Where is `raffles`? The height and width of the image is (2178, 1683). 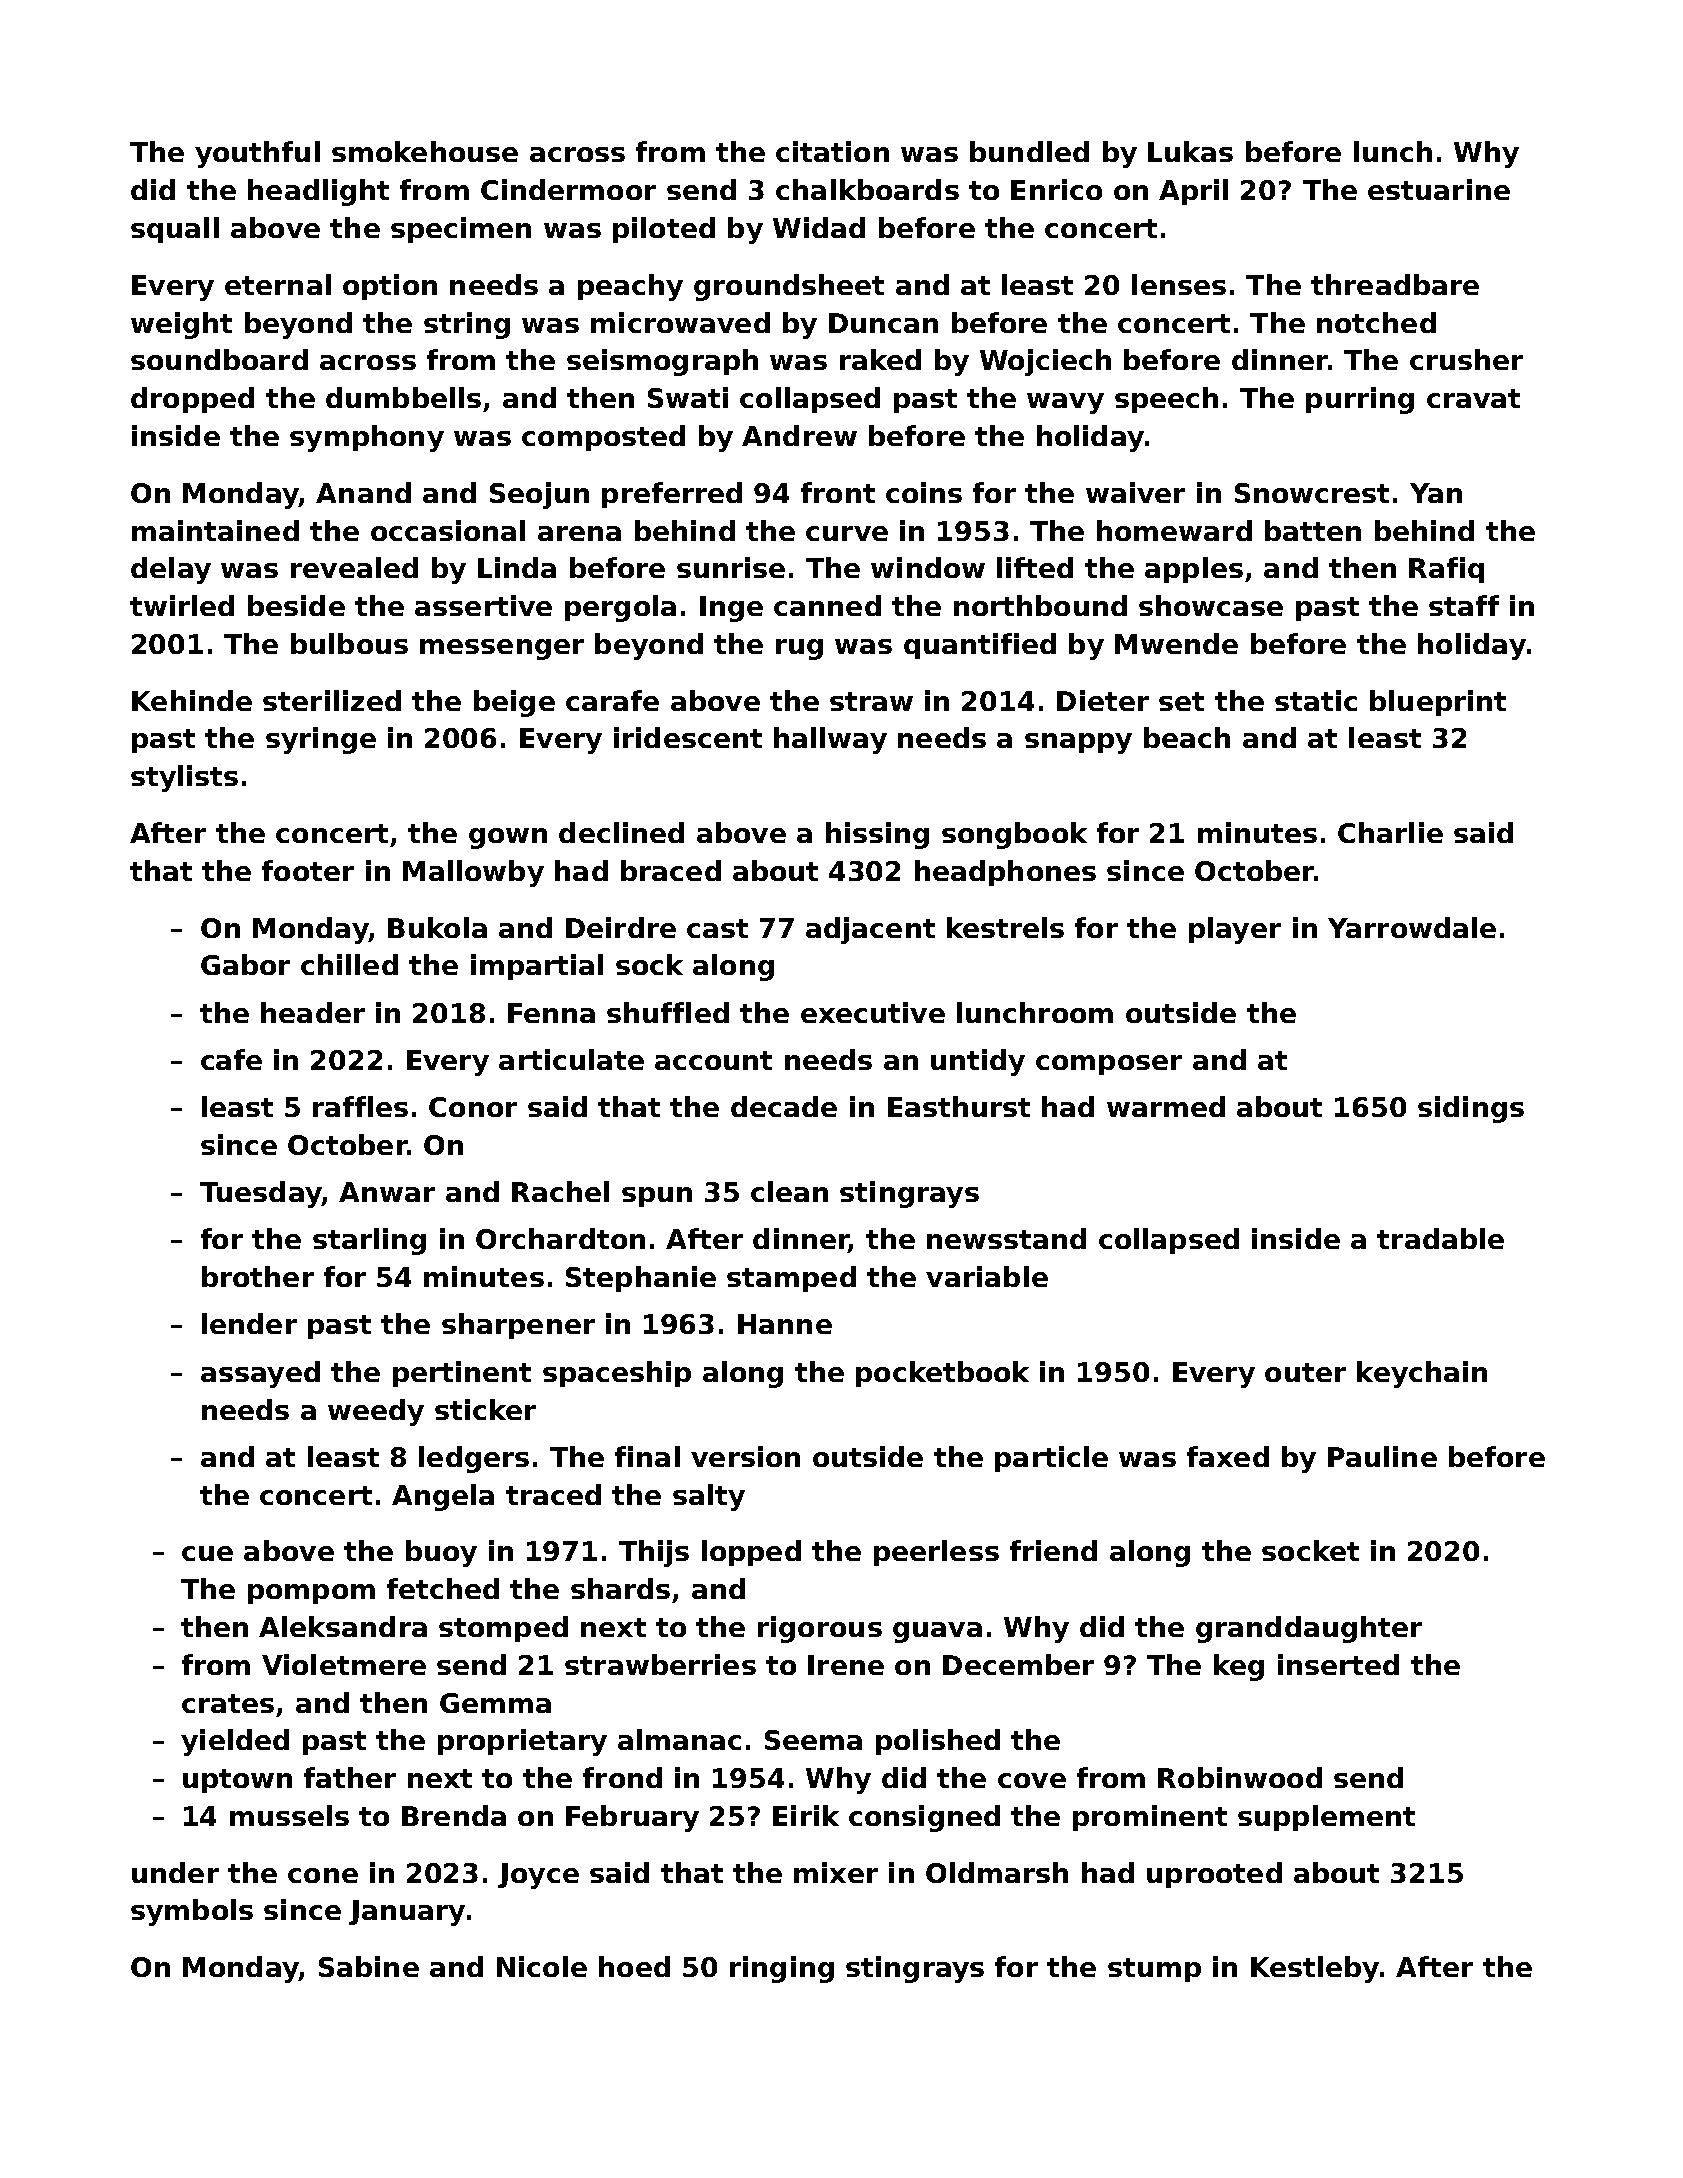
raffles is located at coordinates (360, 1106).
